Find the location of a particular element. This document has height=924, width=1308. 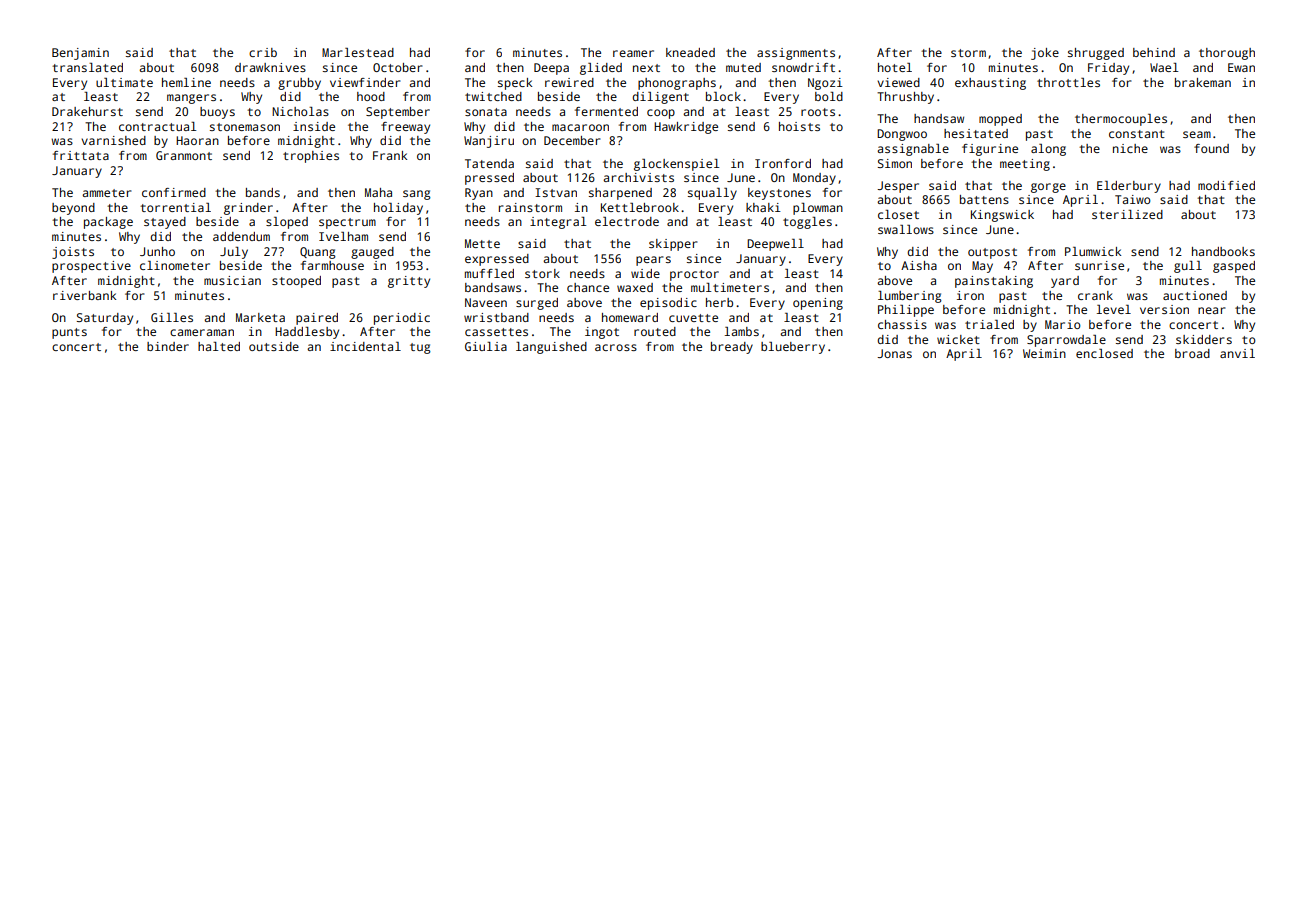

broad is located at coordinates (1192, 353).
